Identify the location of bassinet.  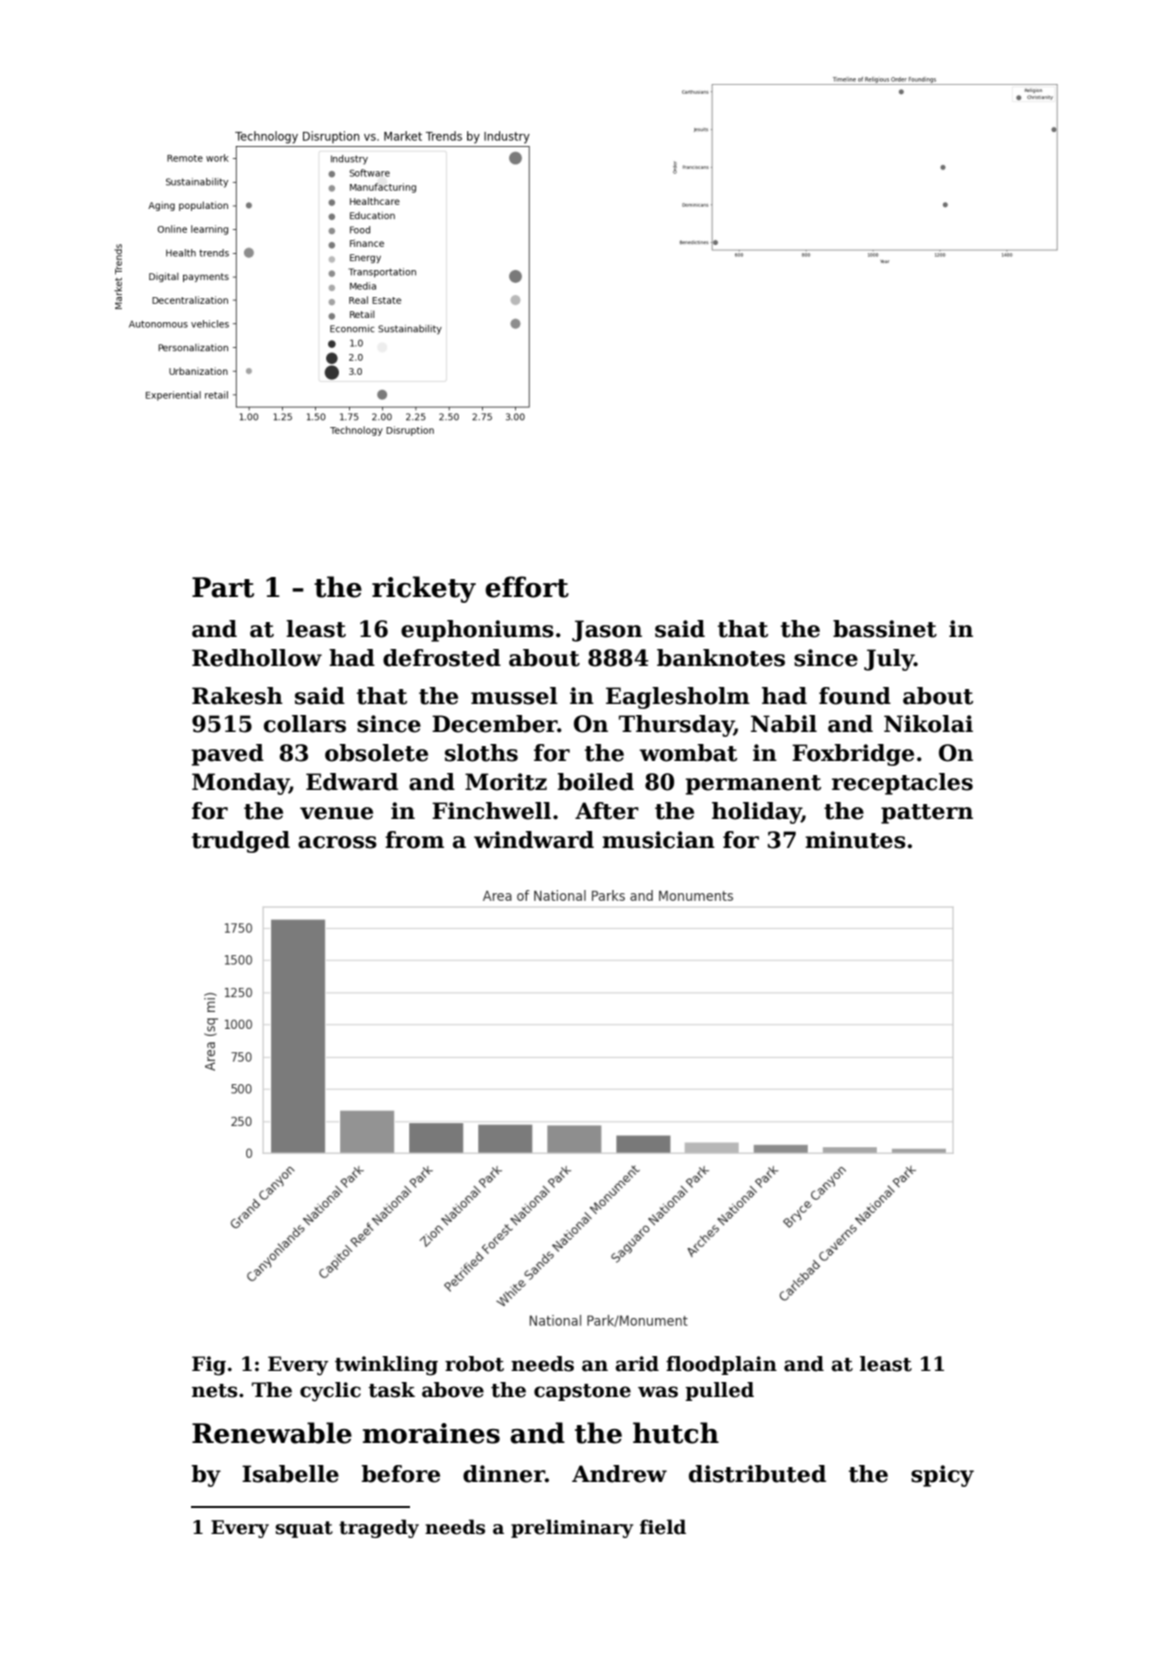
(885, 629).
